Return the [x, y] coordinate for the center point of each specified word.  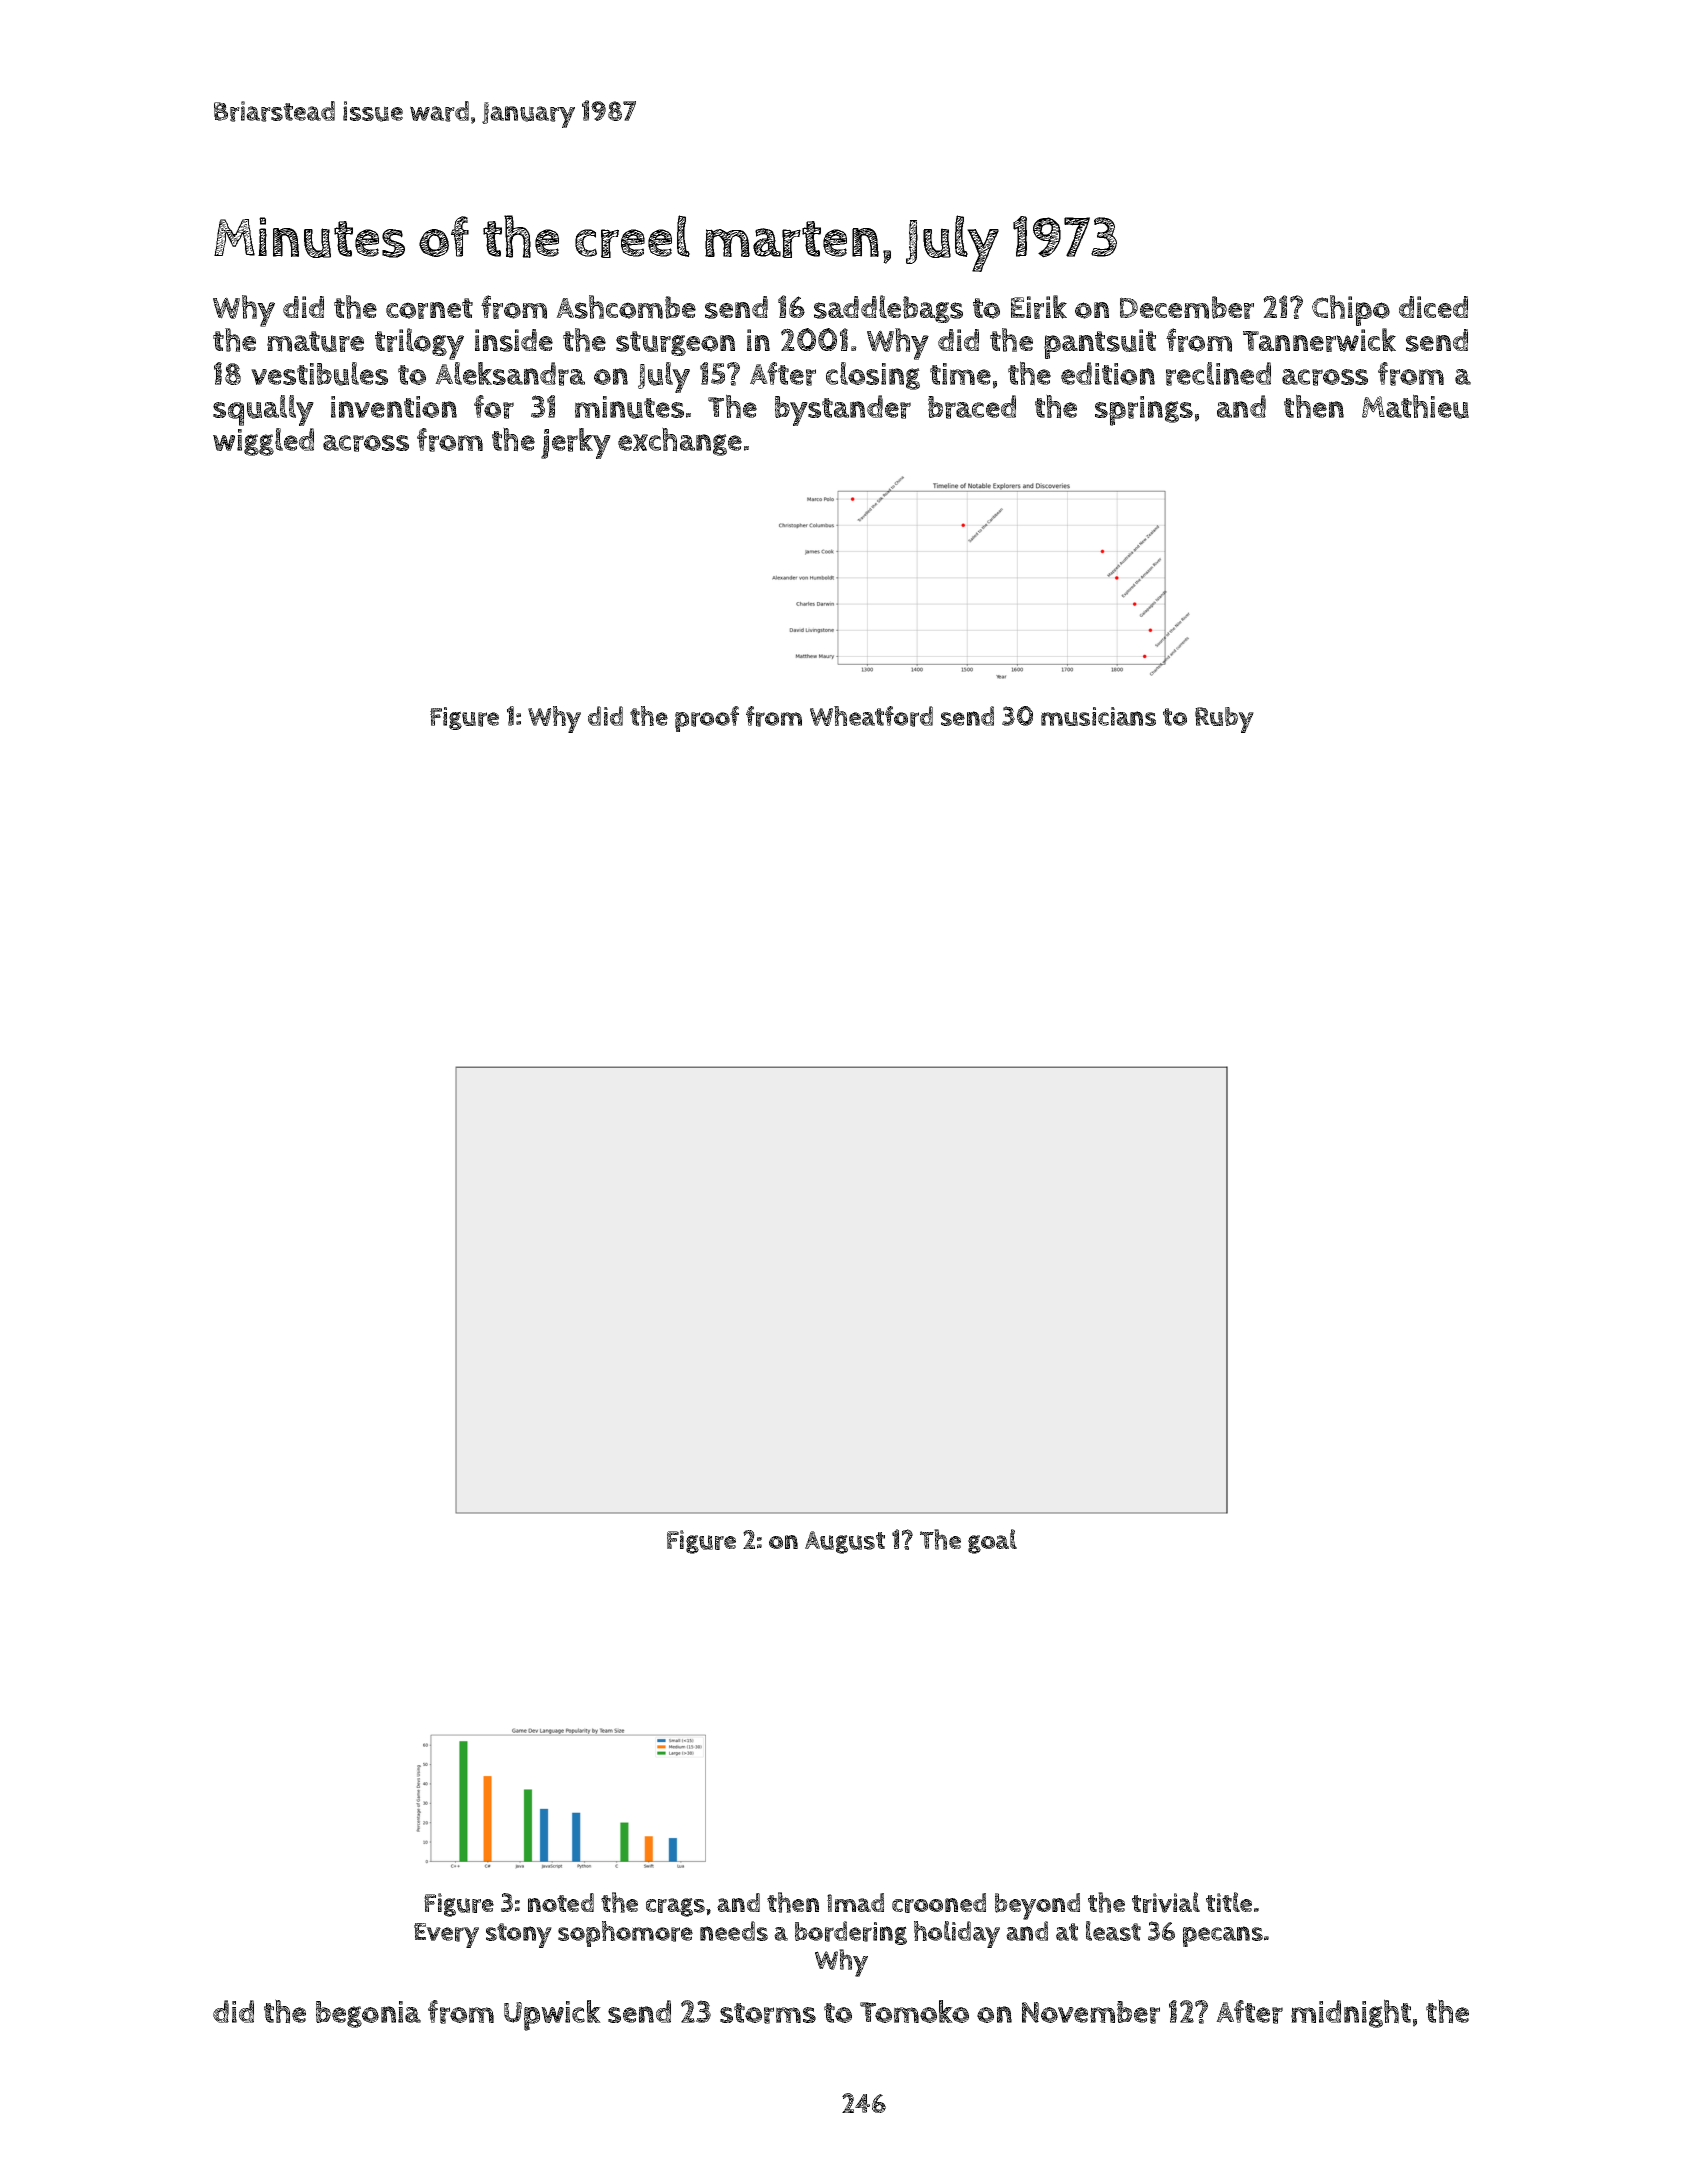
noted [561, 1902]
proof [707, 719]
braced [972, 407]
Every [446, 1935]
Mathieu [1415, 406]
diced [1433, 307]
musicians [1098, 716]
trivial [1166, 1902]
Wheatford [871, 716]
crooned [939, 1903]
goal [992, 1541]
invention [394, 407]
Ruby [1224, 720]
